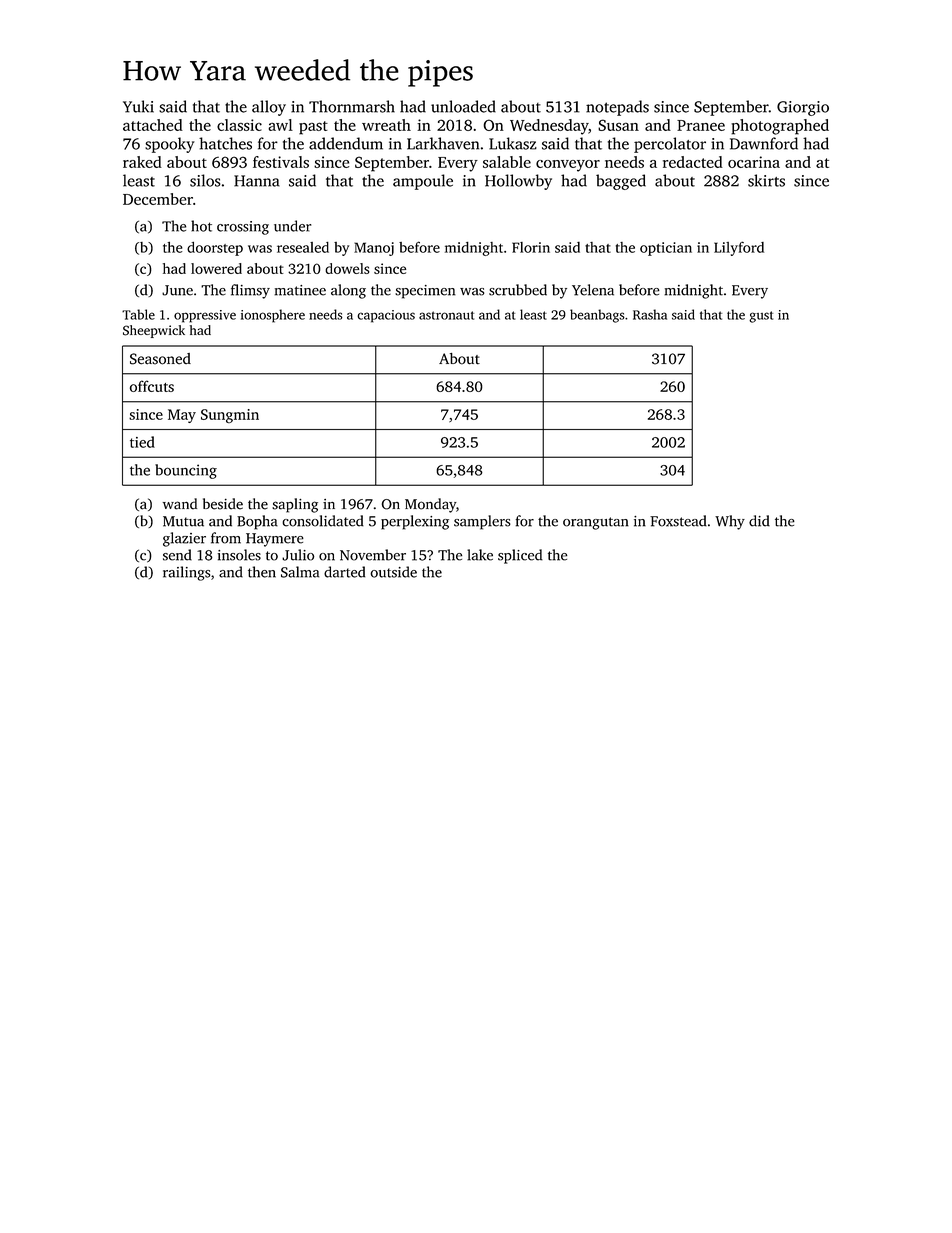 The image size is (952, 1233). I want to click on wreath, so click(386, 125).
